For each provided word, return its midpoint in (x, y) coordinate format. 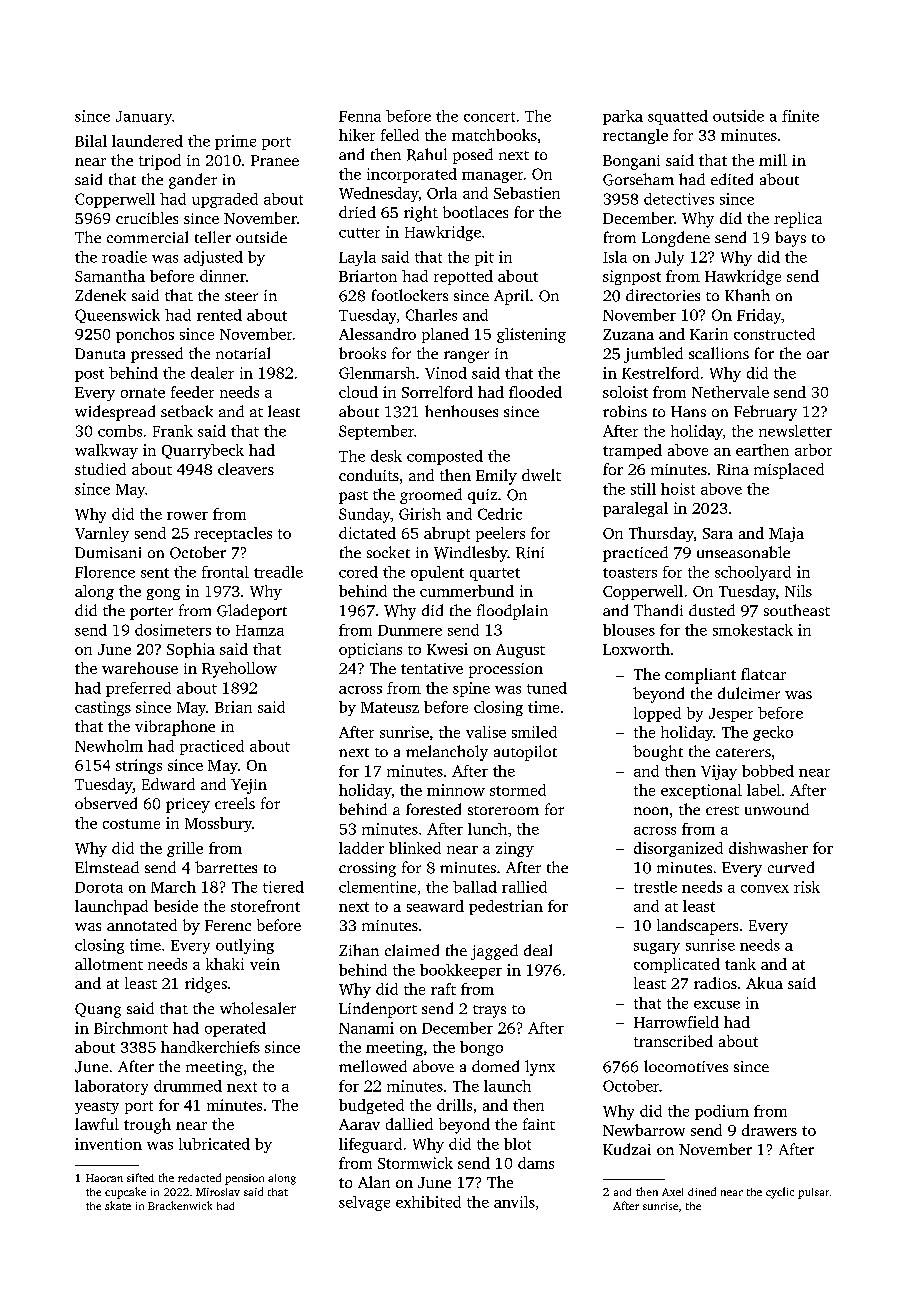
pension (244, 1179)
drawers (769, 1130)
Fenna (360, 116)
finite (800, 116)
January (144, 118)
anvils (514, 1202)
